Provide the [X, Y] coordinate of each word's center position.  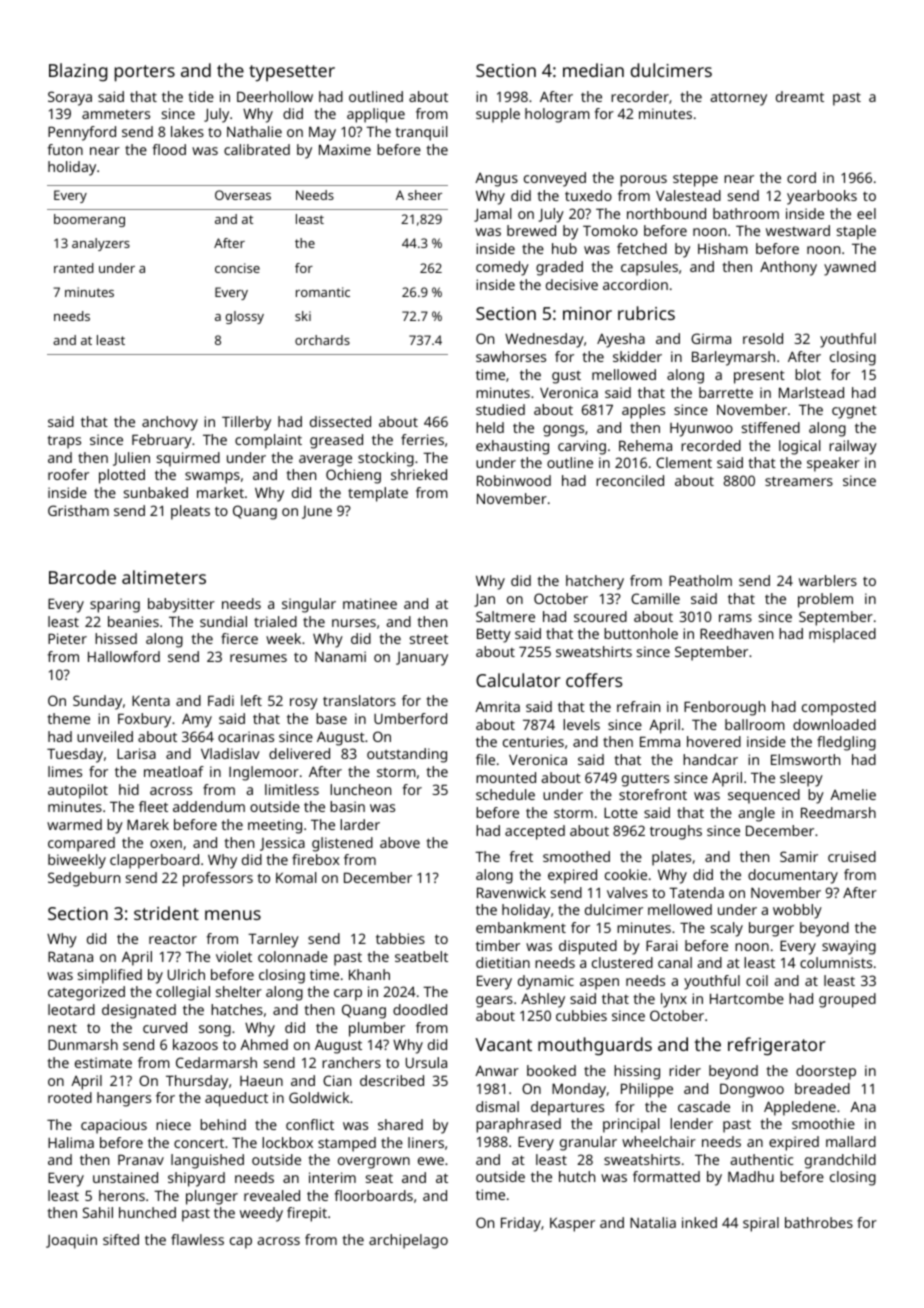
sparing [115, 605]
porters [145, 73]
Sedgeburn [84, 879]
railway [853, 447]
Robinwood [514, 480]
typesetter [292, 73]
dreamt [800, 96]
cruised [852, 856]
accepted [535, 832]
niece [173, 1124]
